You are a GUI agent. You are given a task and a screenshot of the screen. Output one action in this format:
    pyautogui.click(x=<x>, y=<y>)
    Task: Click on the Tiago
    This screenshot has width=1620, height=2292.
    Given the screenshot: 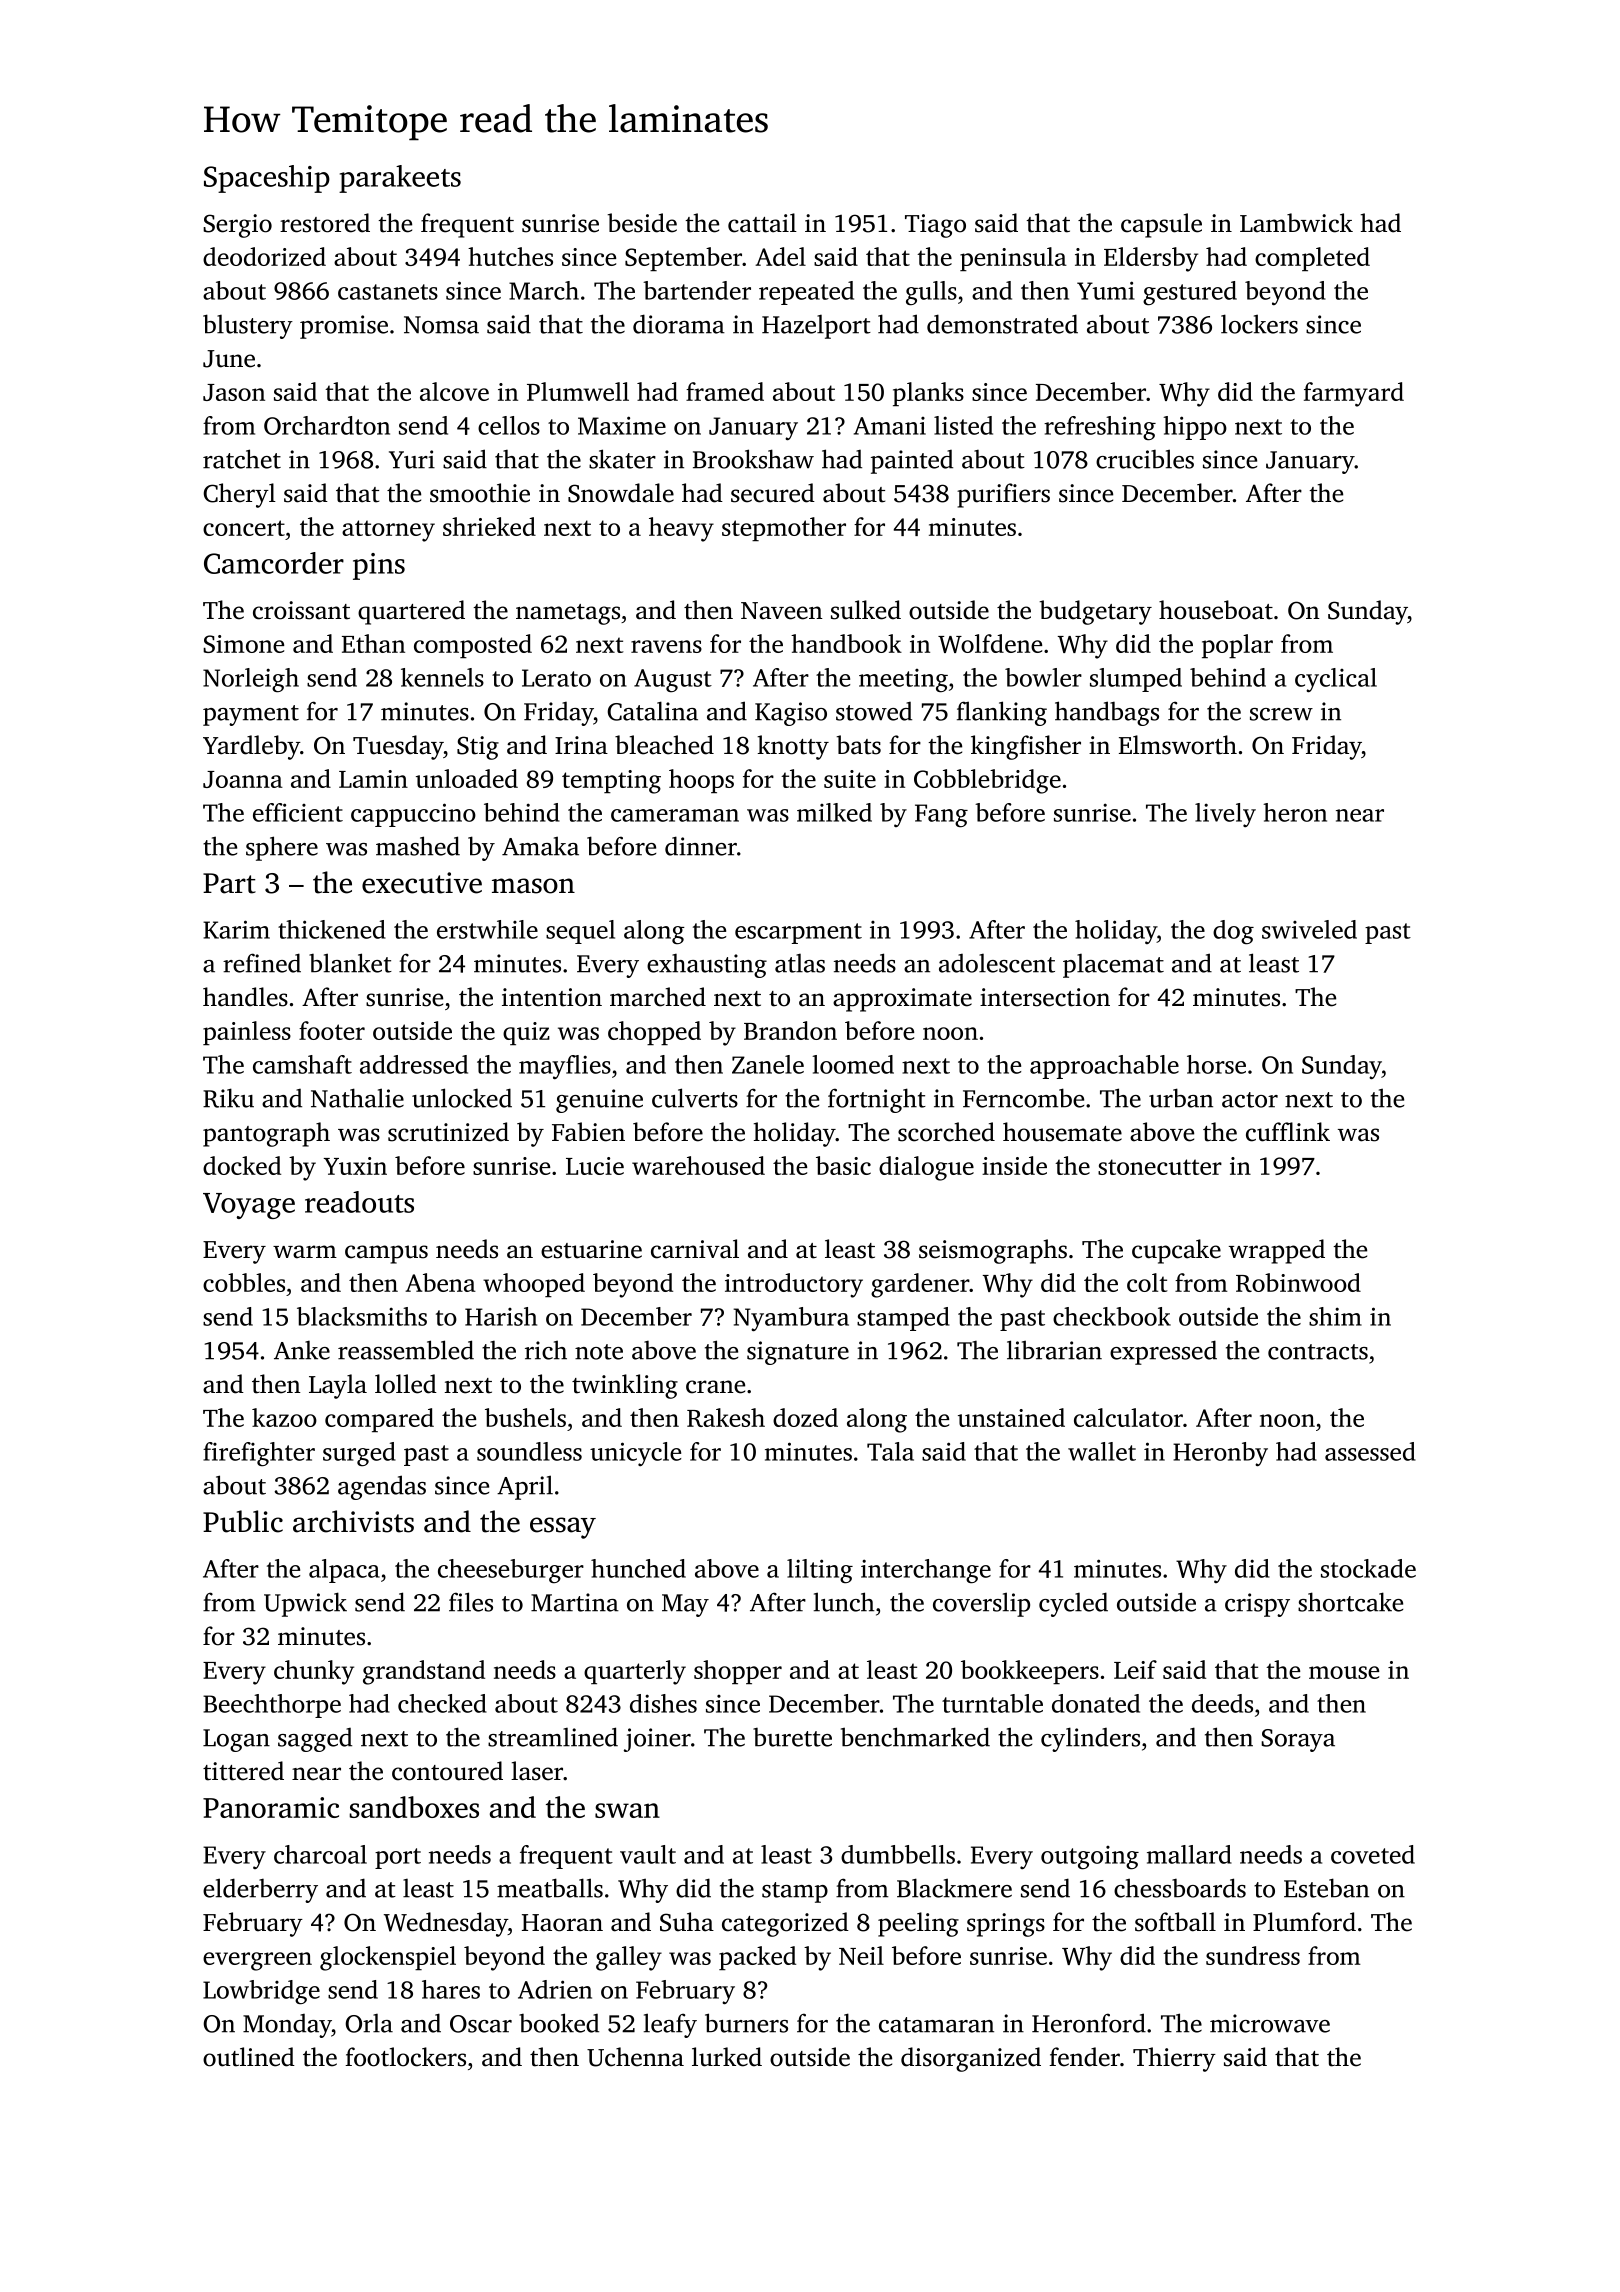 What is the action you would take?
    pyautogui.click(x=935, y=226)
